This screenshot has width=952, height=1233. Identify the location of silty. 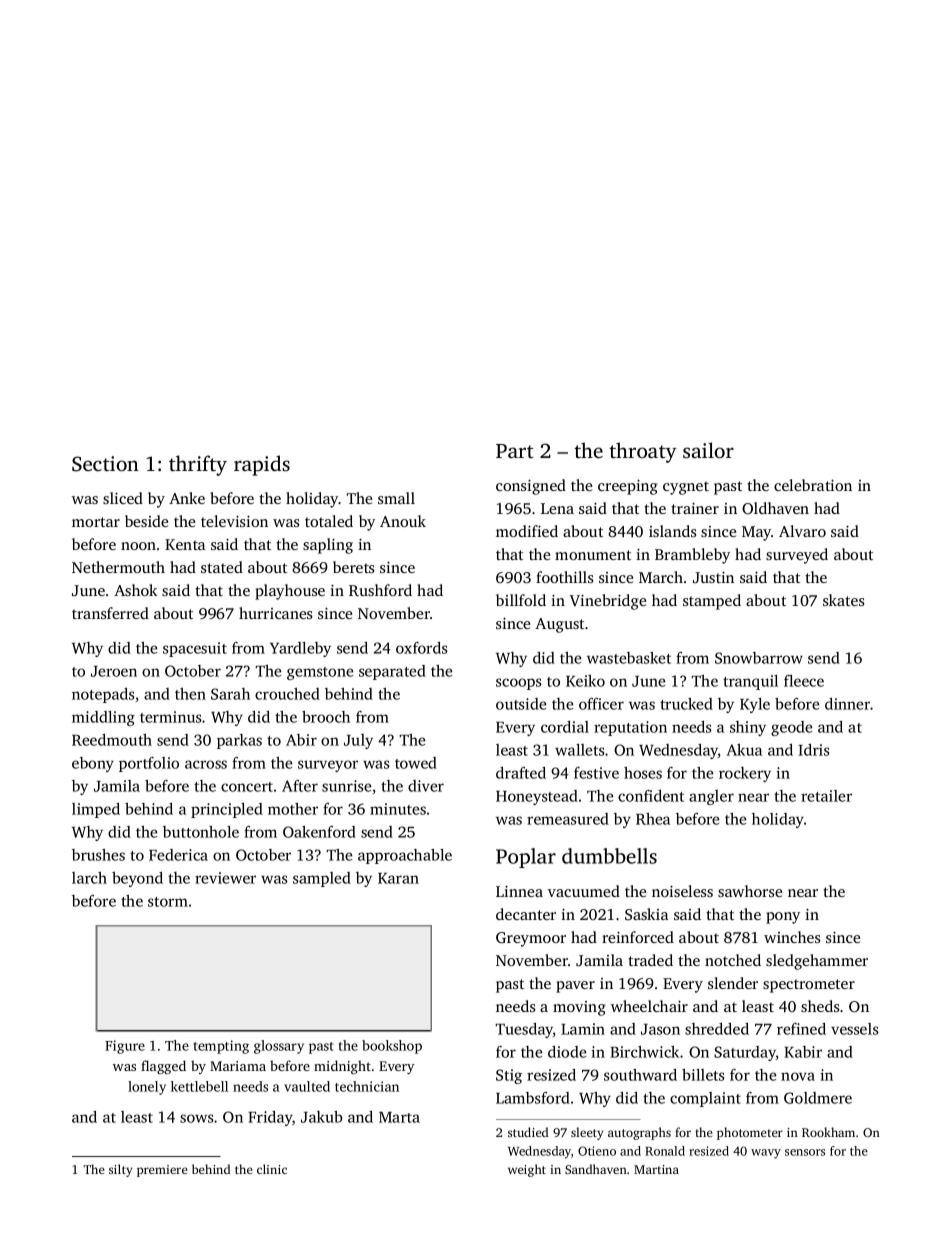
(120, 1170).
